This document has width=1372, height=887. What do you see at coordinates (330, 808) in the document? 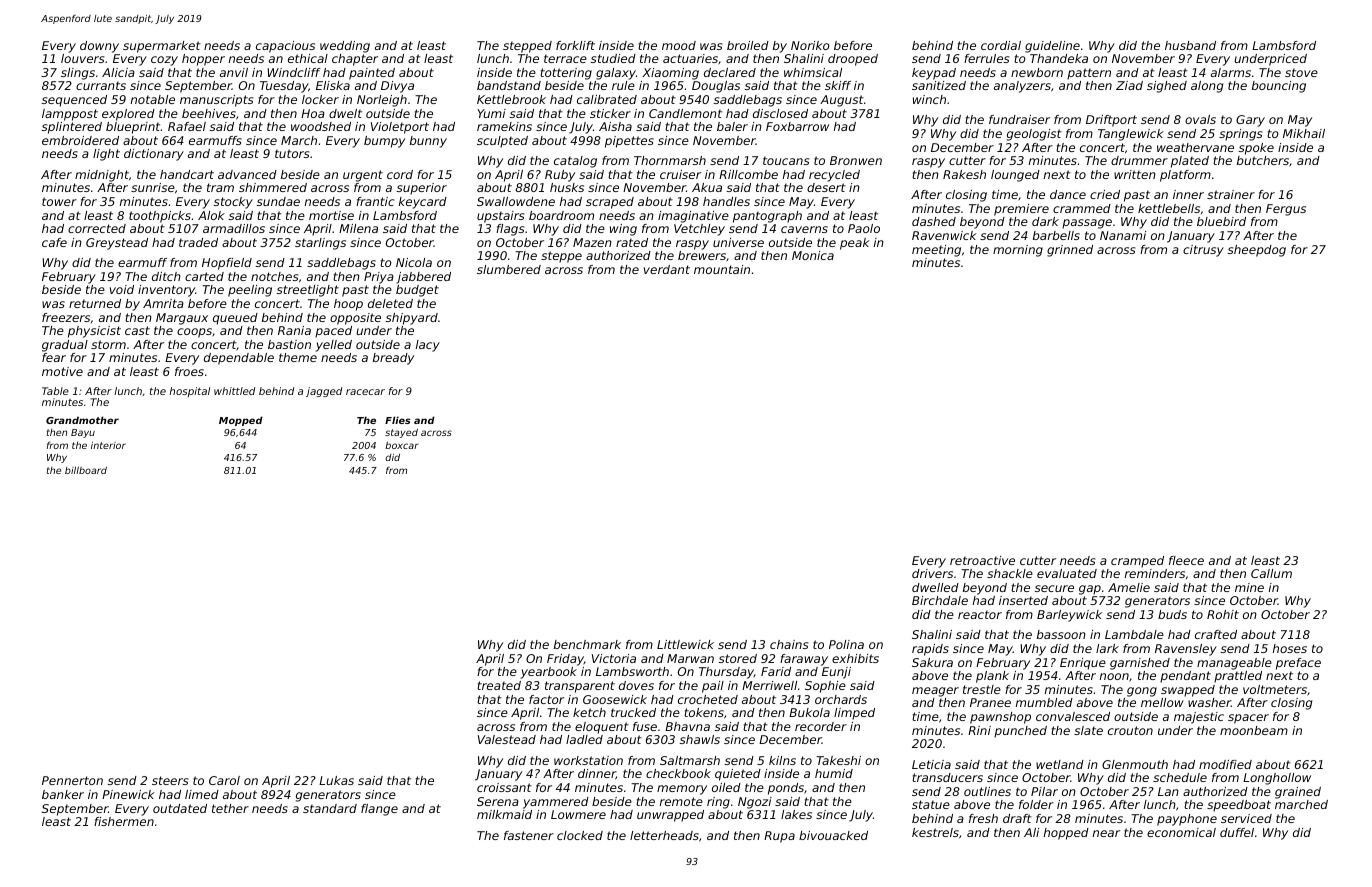
I see `standard` at bounding box center [330, 808].
